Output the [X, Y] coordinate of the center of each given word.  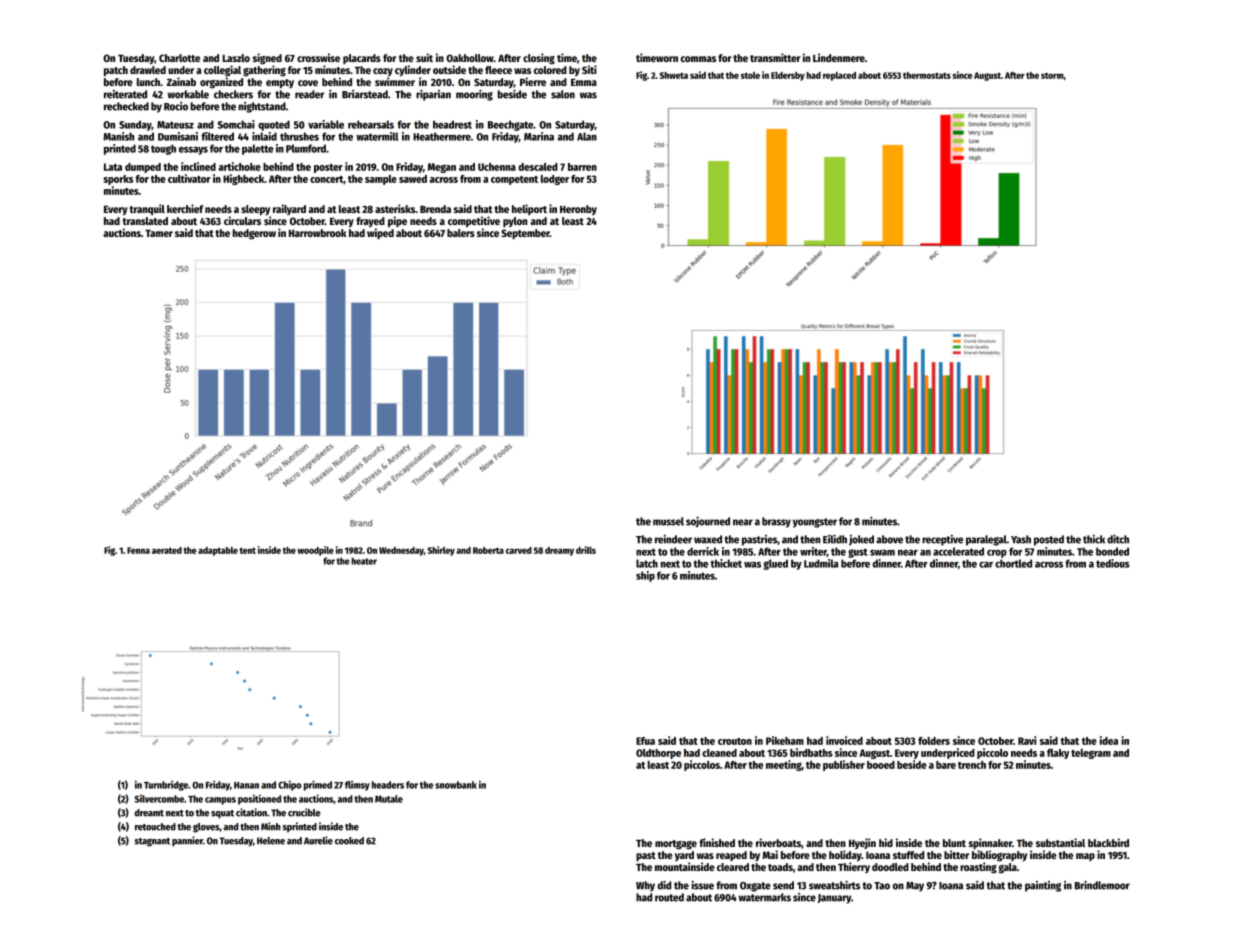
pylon [515, 222]
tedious [1113, 563]
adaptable [218, 551]
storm [1052, 75]
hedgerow [254, 234]
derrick [703, 551]
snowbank [456, 785]
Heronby [578, 210]
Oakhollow [470, 58]
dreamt [149, 813]
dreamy [559, 551]
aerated [167, 550]
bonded [1112, 551]
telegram [1091, 754]
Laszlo [236, 58]
